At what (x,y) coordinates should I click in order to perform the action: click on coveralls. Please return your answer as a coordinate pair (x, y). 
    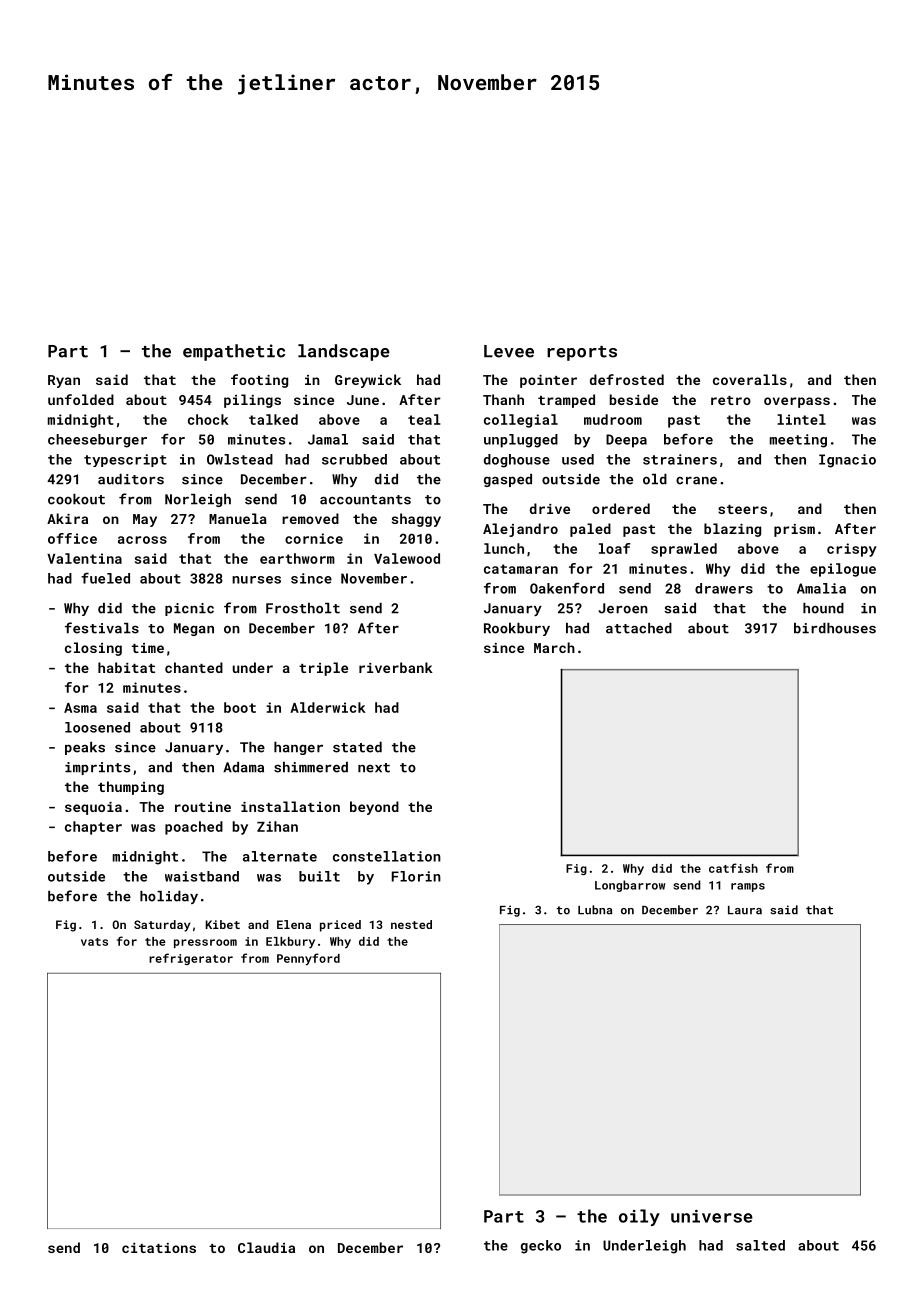
    Looking at the image, I should click on (750, 379).
